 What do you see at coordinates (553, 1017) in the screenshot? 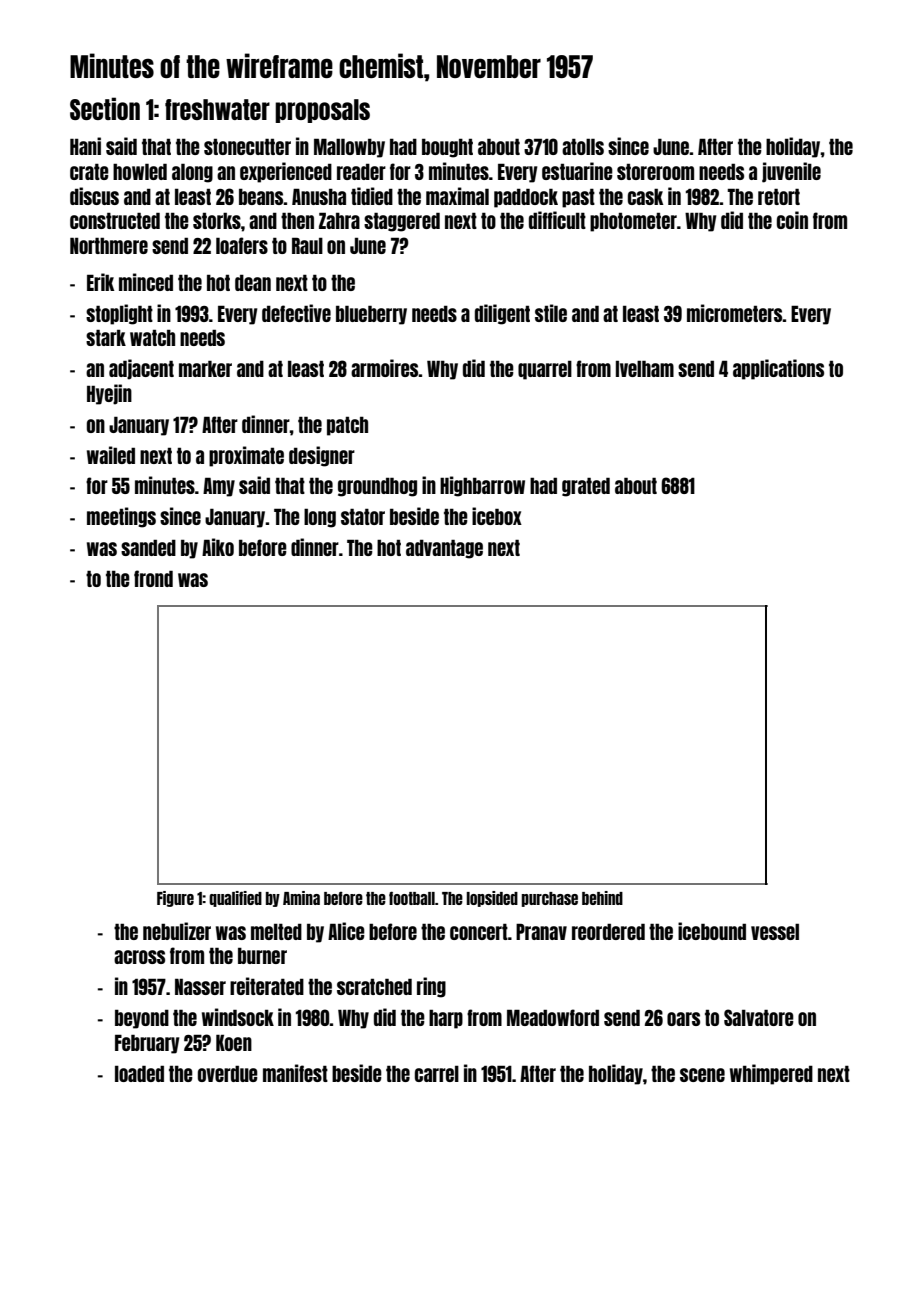
I see `Meadowford` at bounding box center [553, 1017].
